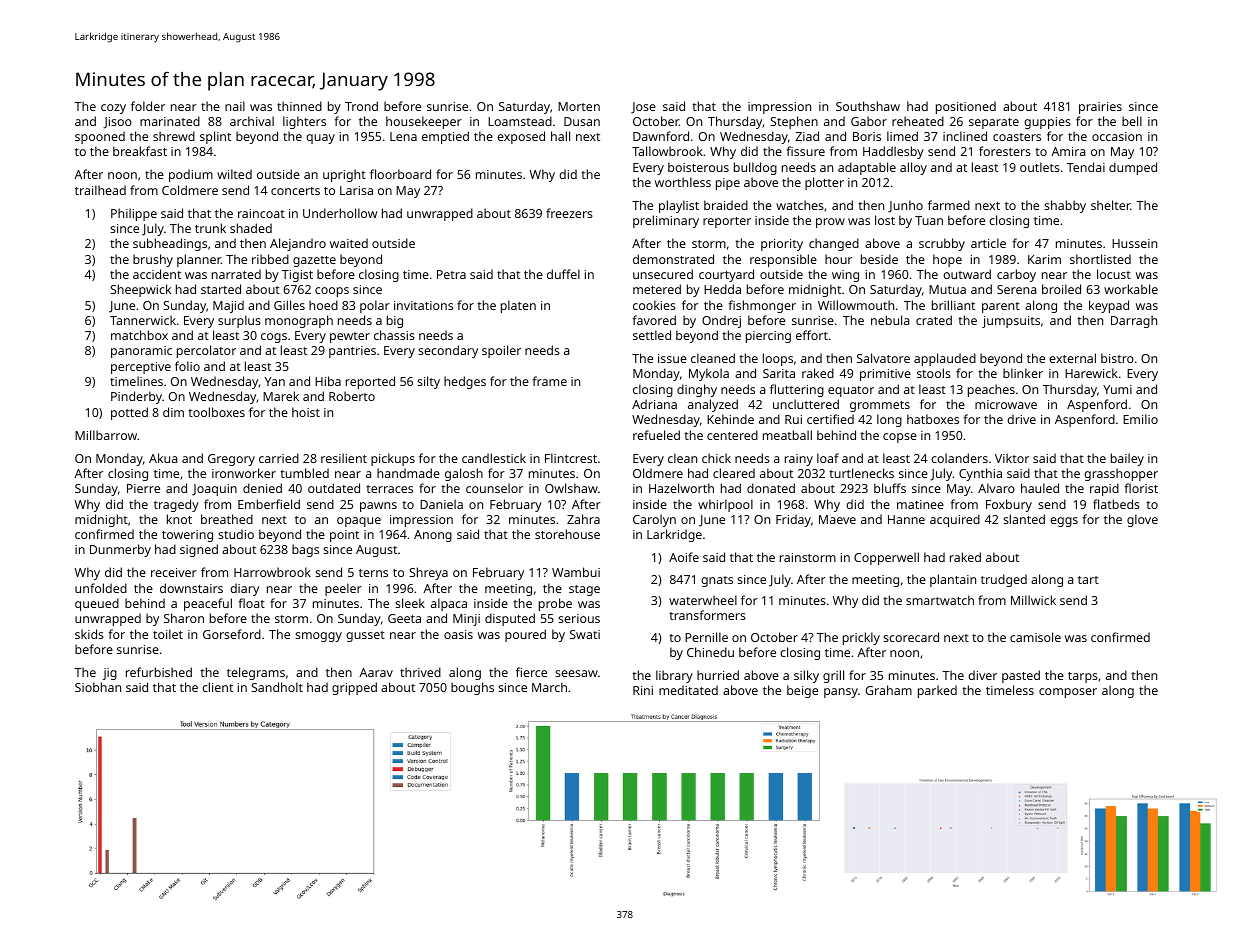 The height and width of the image is (952, 1233). I want to click on Siobhan, so click(98, 687).
